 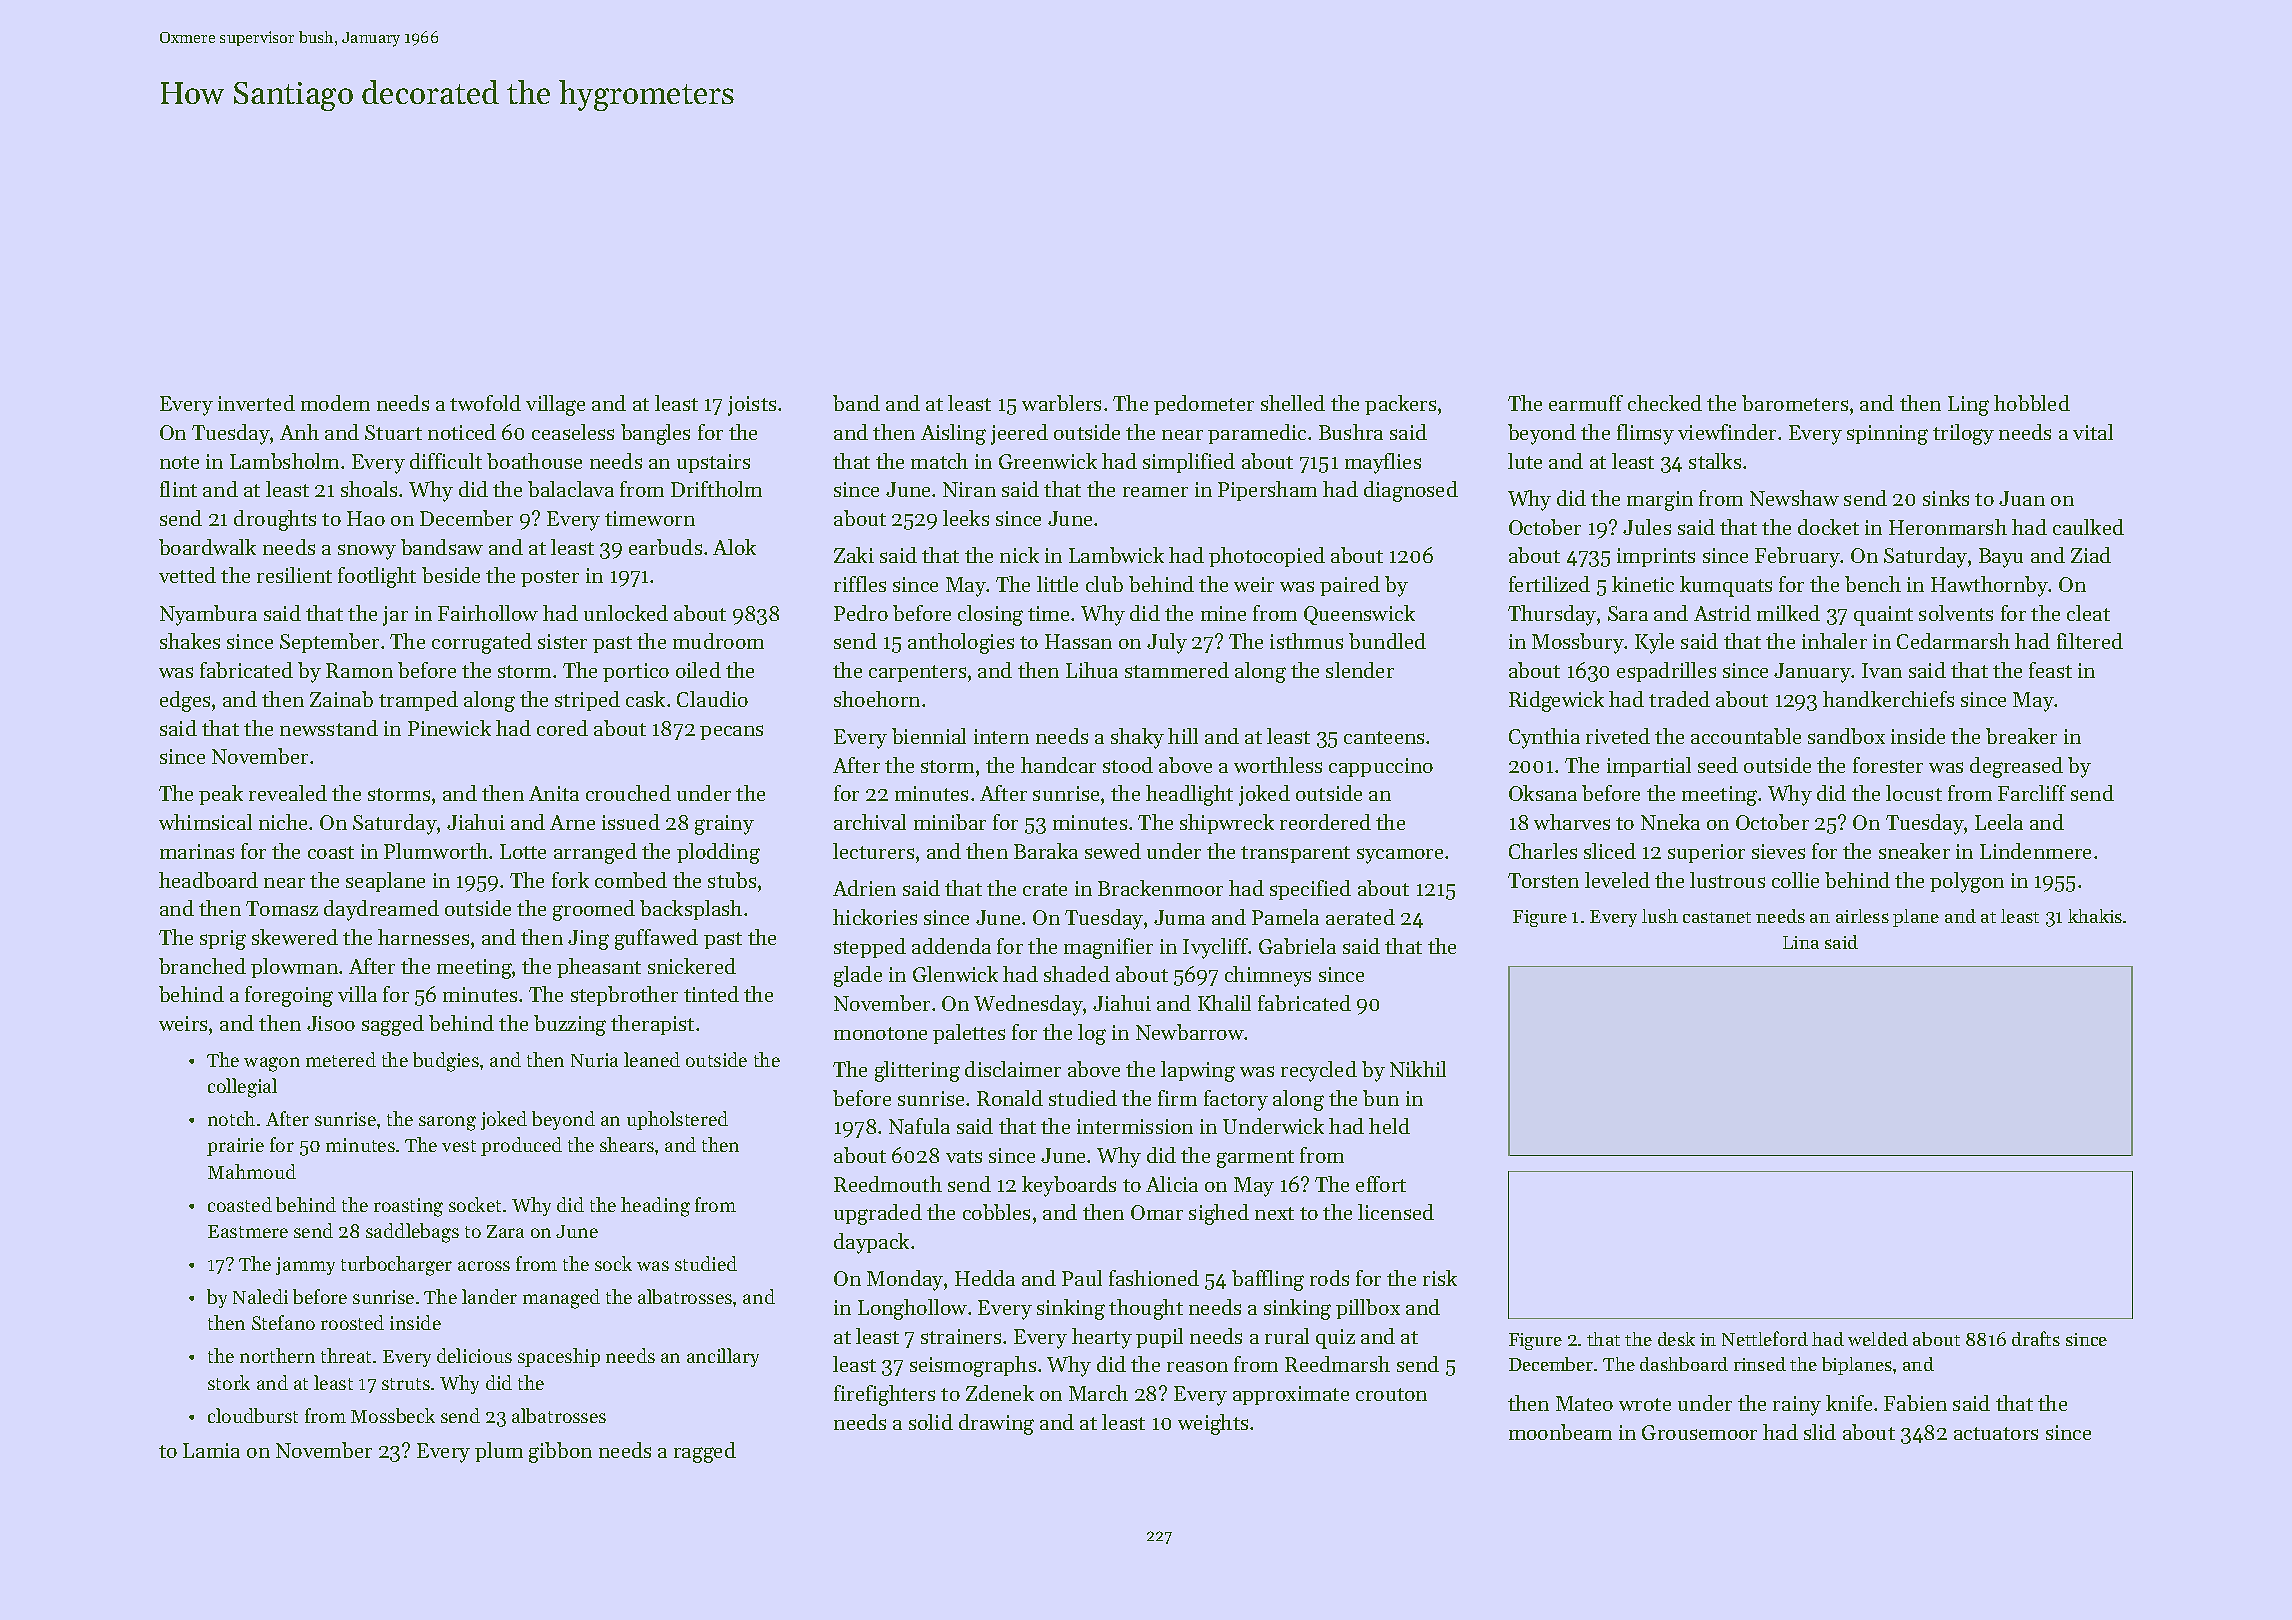 I want to click on effort, so click(x=1381, y=1184).
